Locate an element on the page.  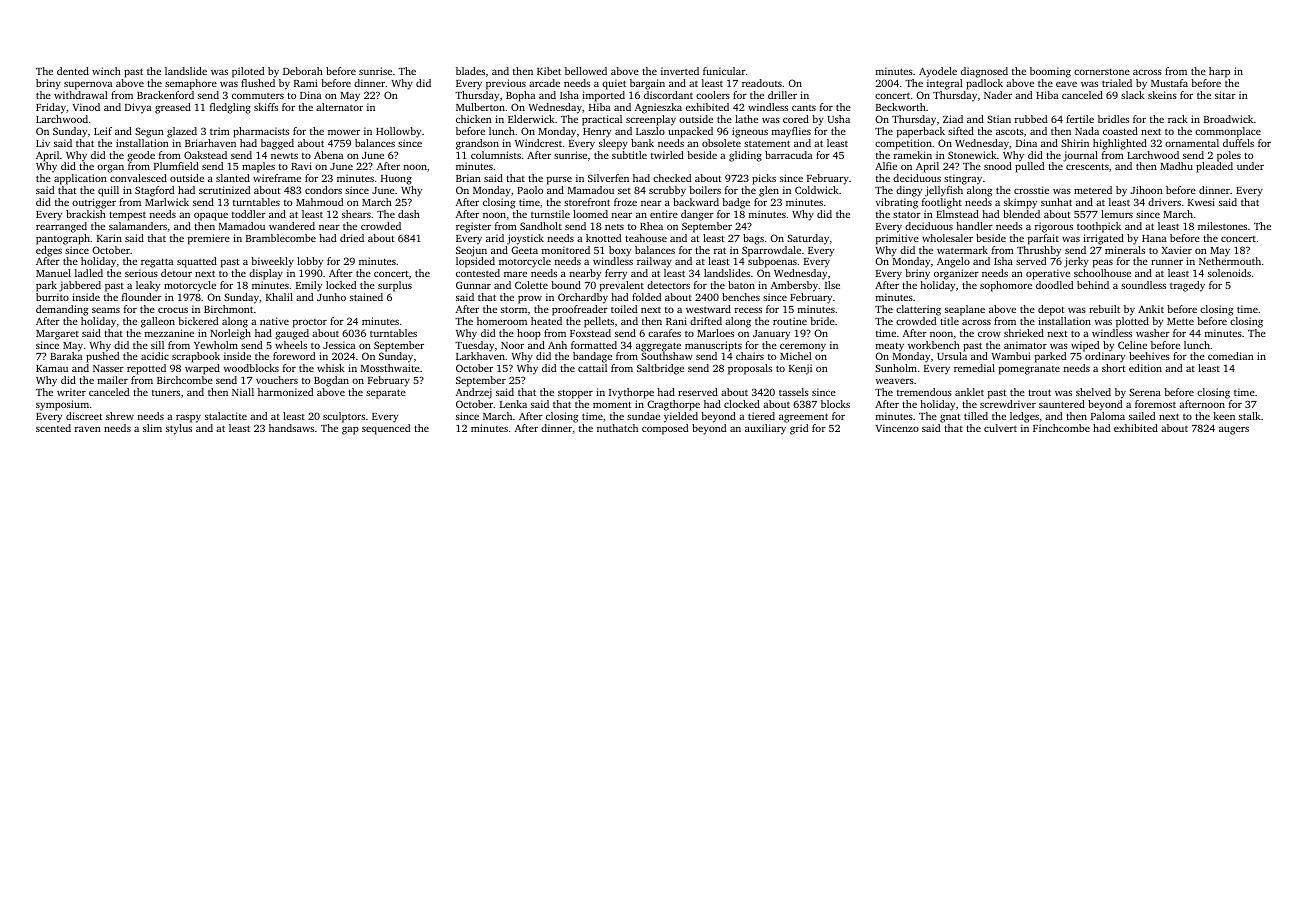
Mustafa is located at coordinates (1169, 83).
